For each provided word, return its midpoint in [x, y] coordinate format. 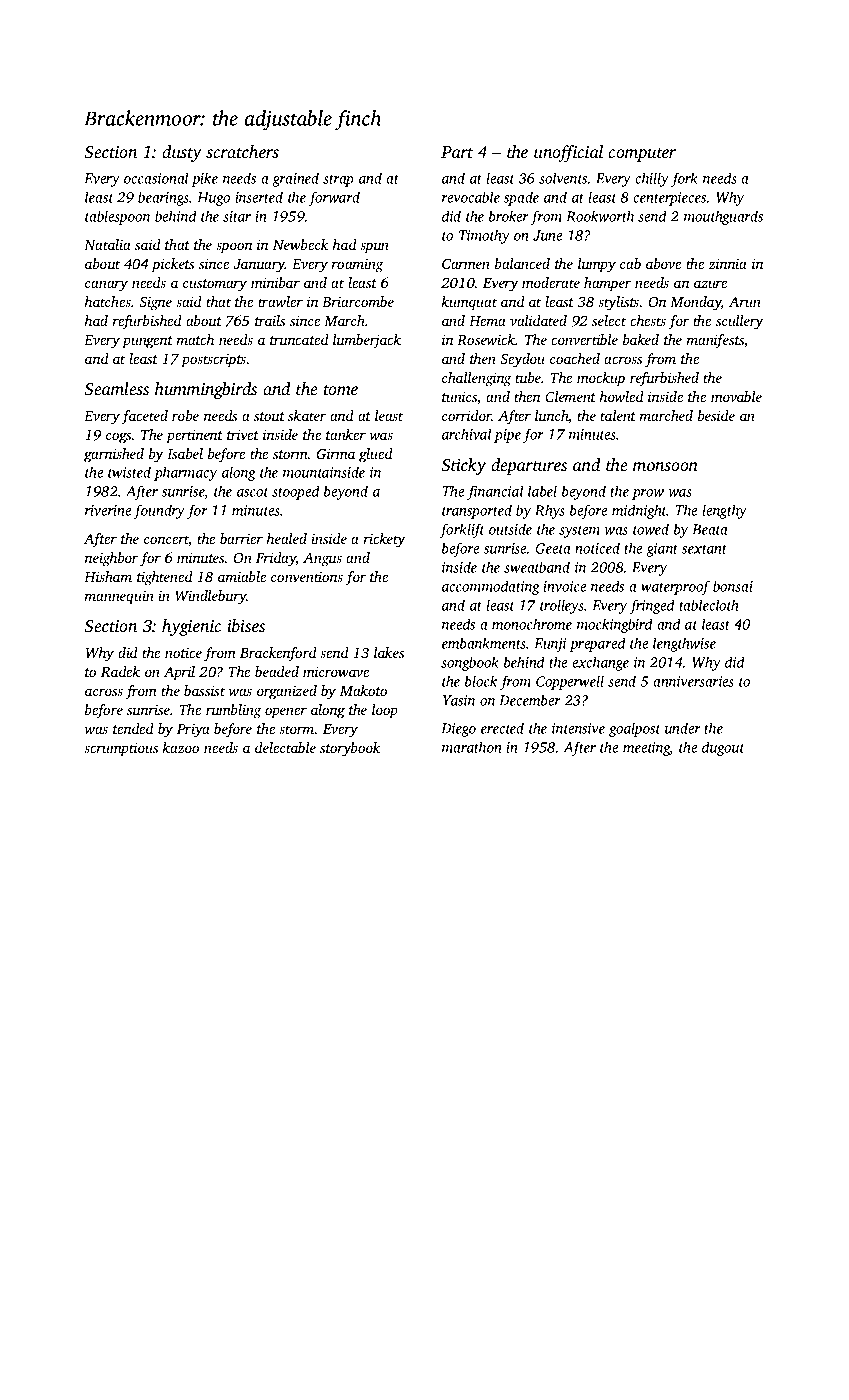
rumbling [233, 711]
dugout [723, 748]
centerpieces [669, 199]
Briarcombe [358, 301]
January [259, 266]
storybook [350, 749]
